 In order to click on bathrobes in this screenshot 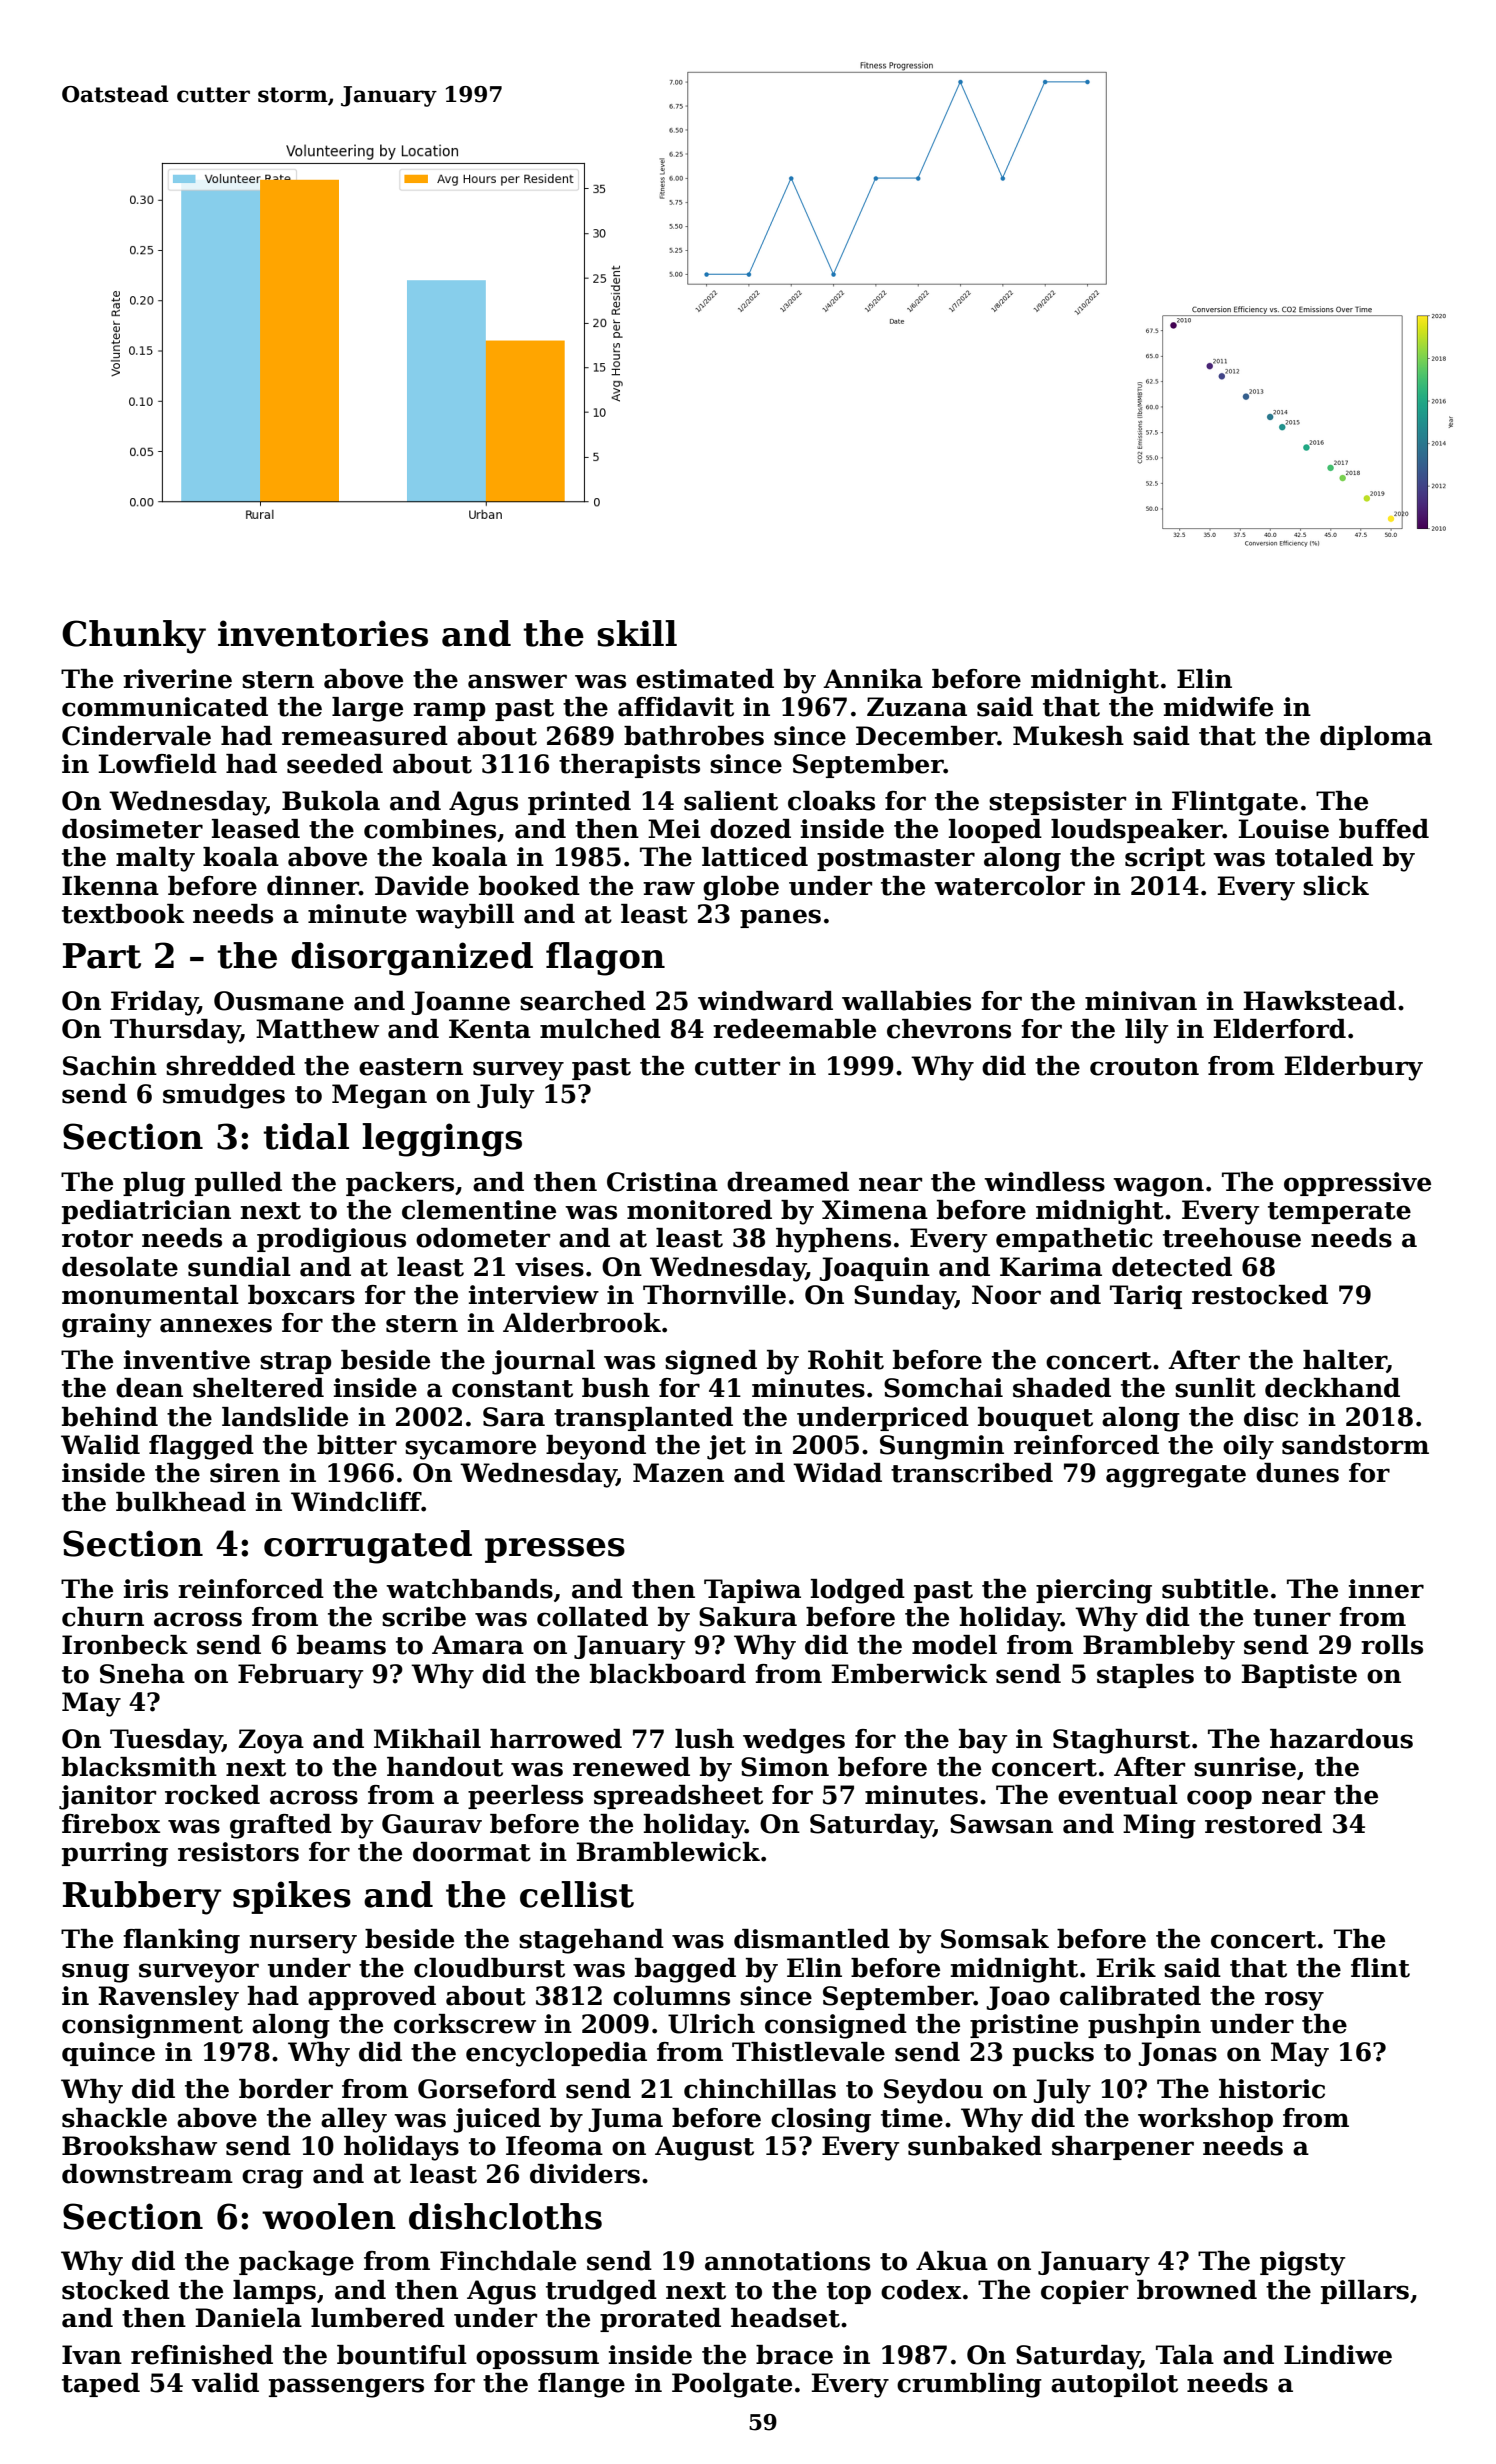, I will do `click(694, 736)`.
